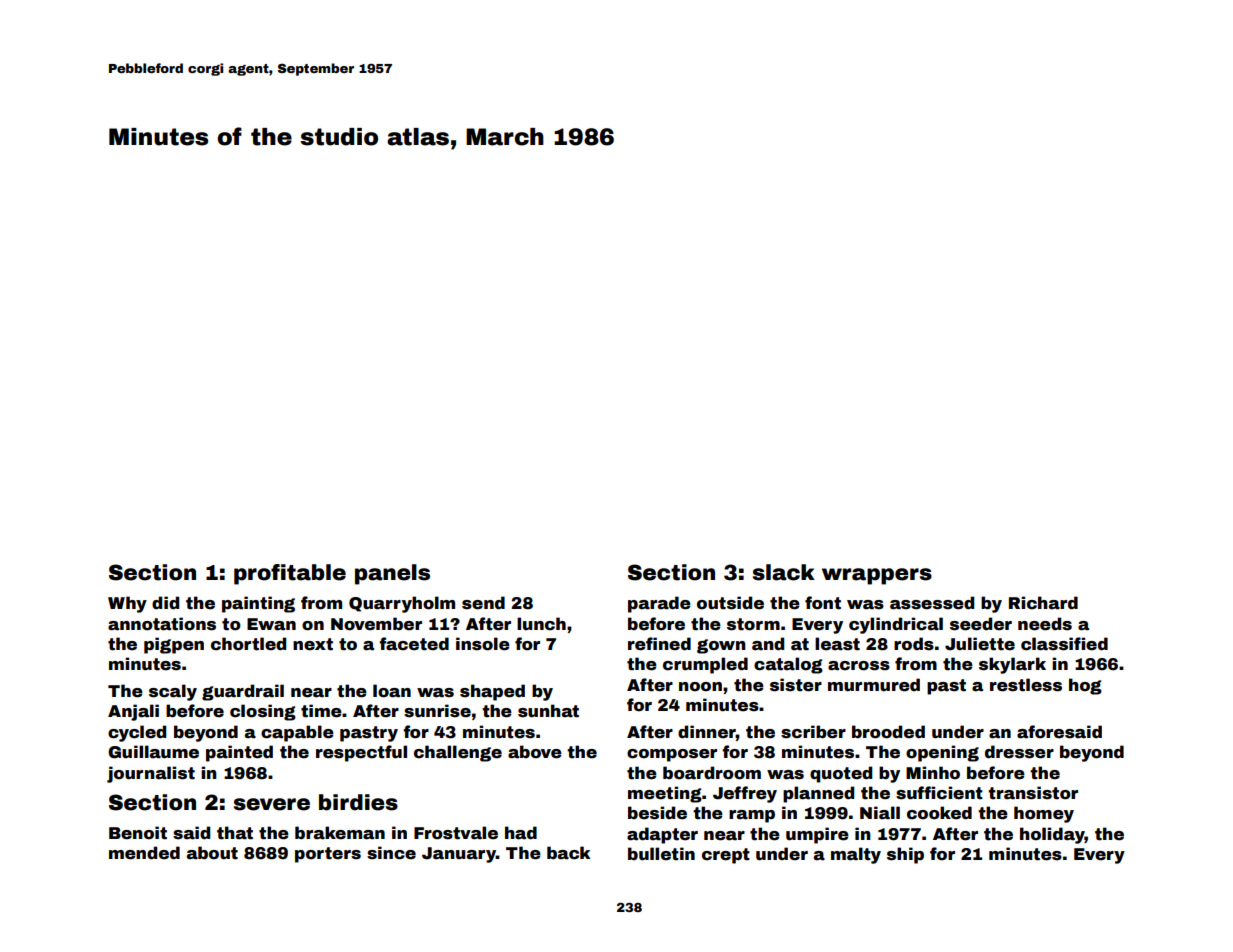  What do you see at coordinates (1019, 752) in the screenshot?
I see `dresser` at bounding box center [1019, 752].
